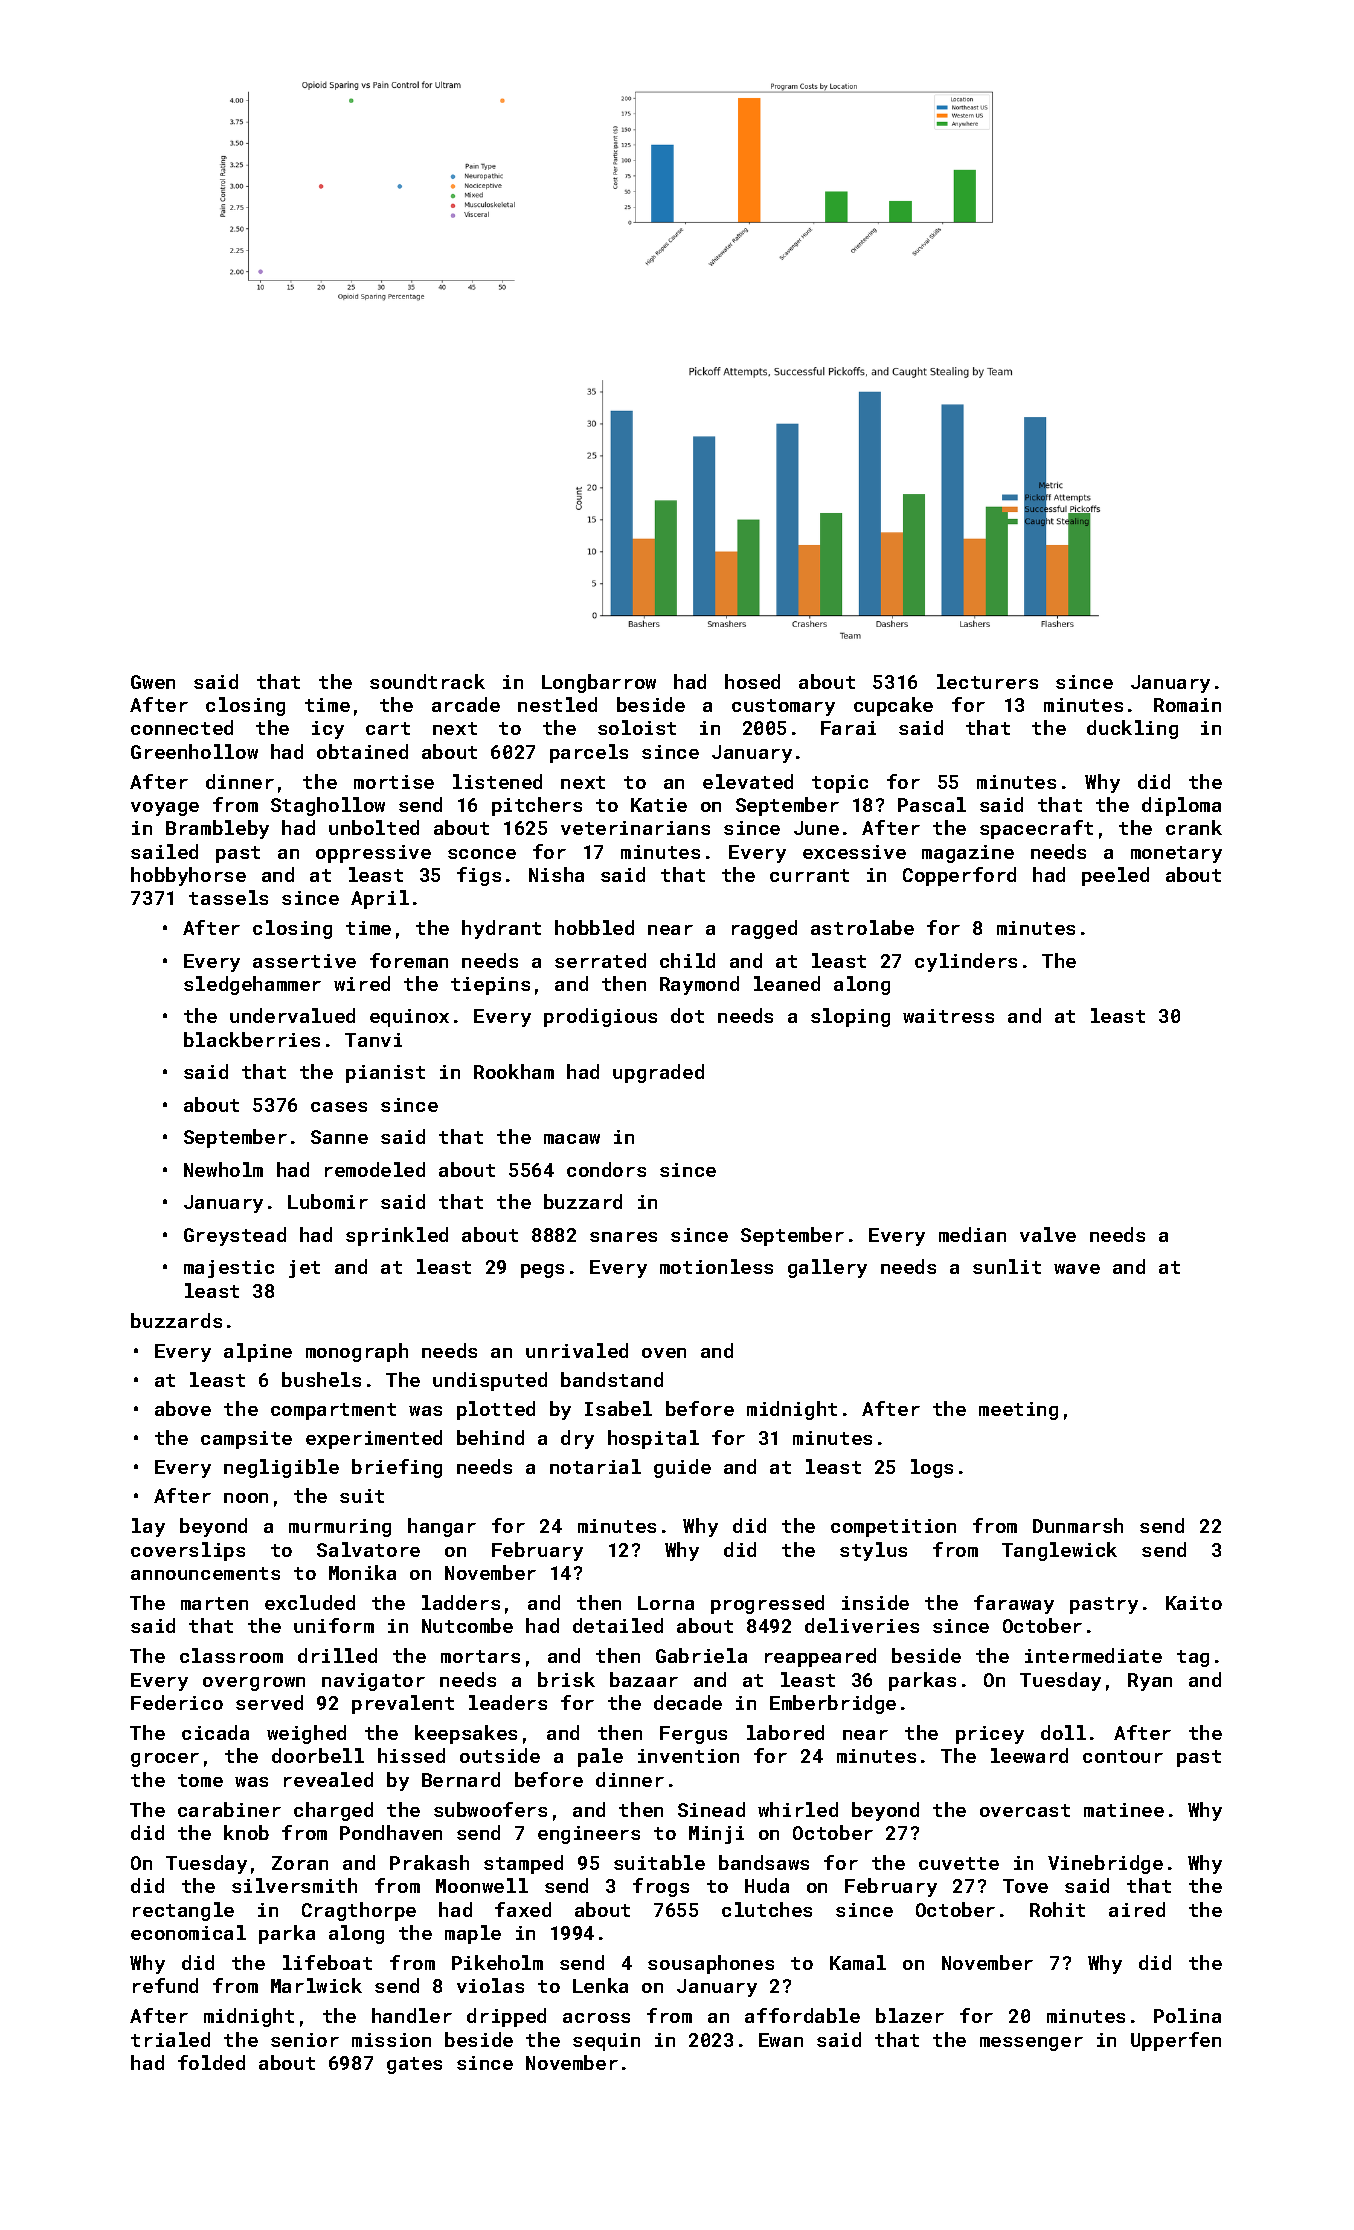  Describe the element at coordinates (229, 1269) in the screenshot. I see `majestic` at that location.
